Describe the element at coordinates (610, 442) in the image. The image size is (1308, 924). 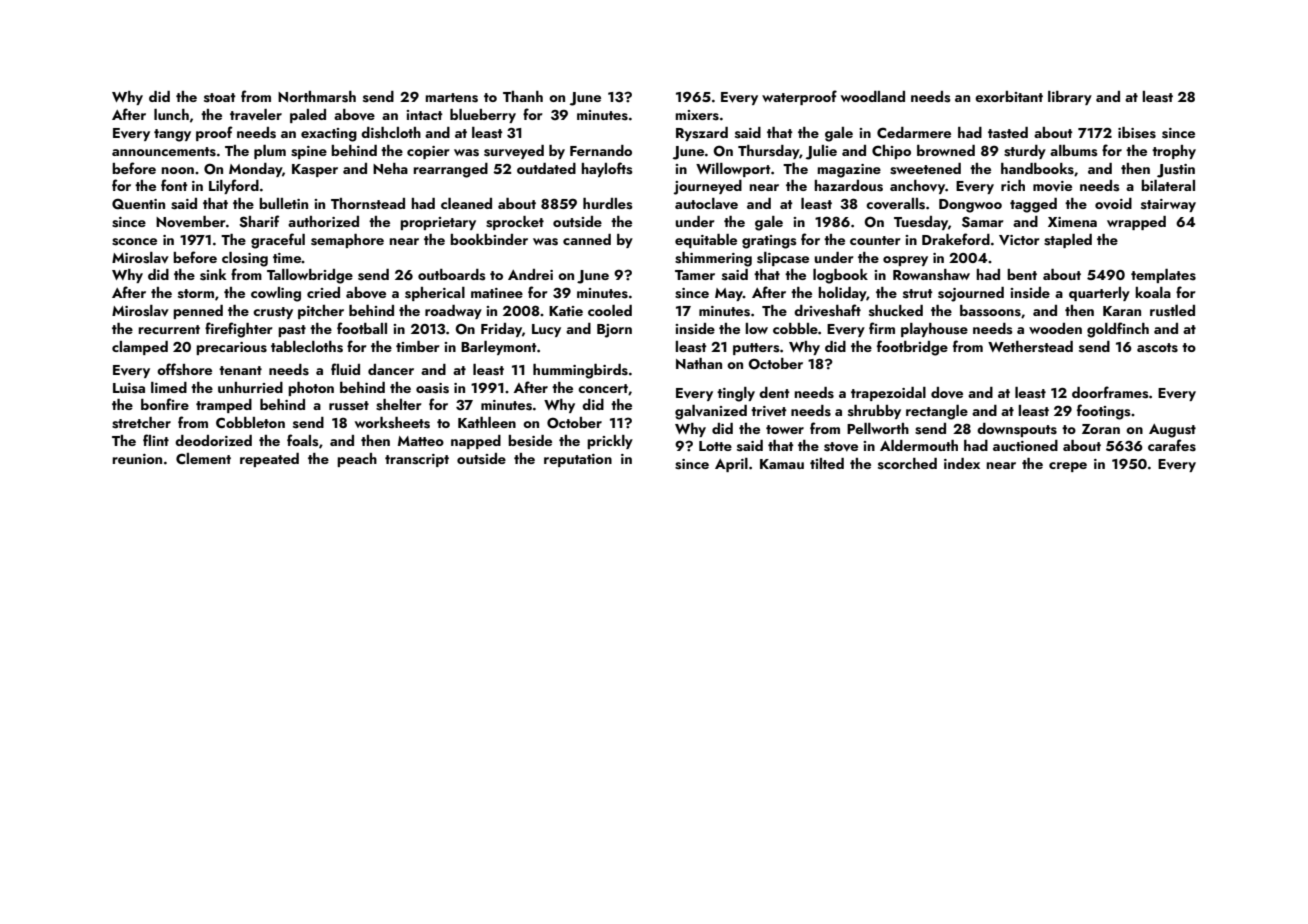
I see `prickly` at that location.
